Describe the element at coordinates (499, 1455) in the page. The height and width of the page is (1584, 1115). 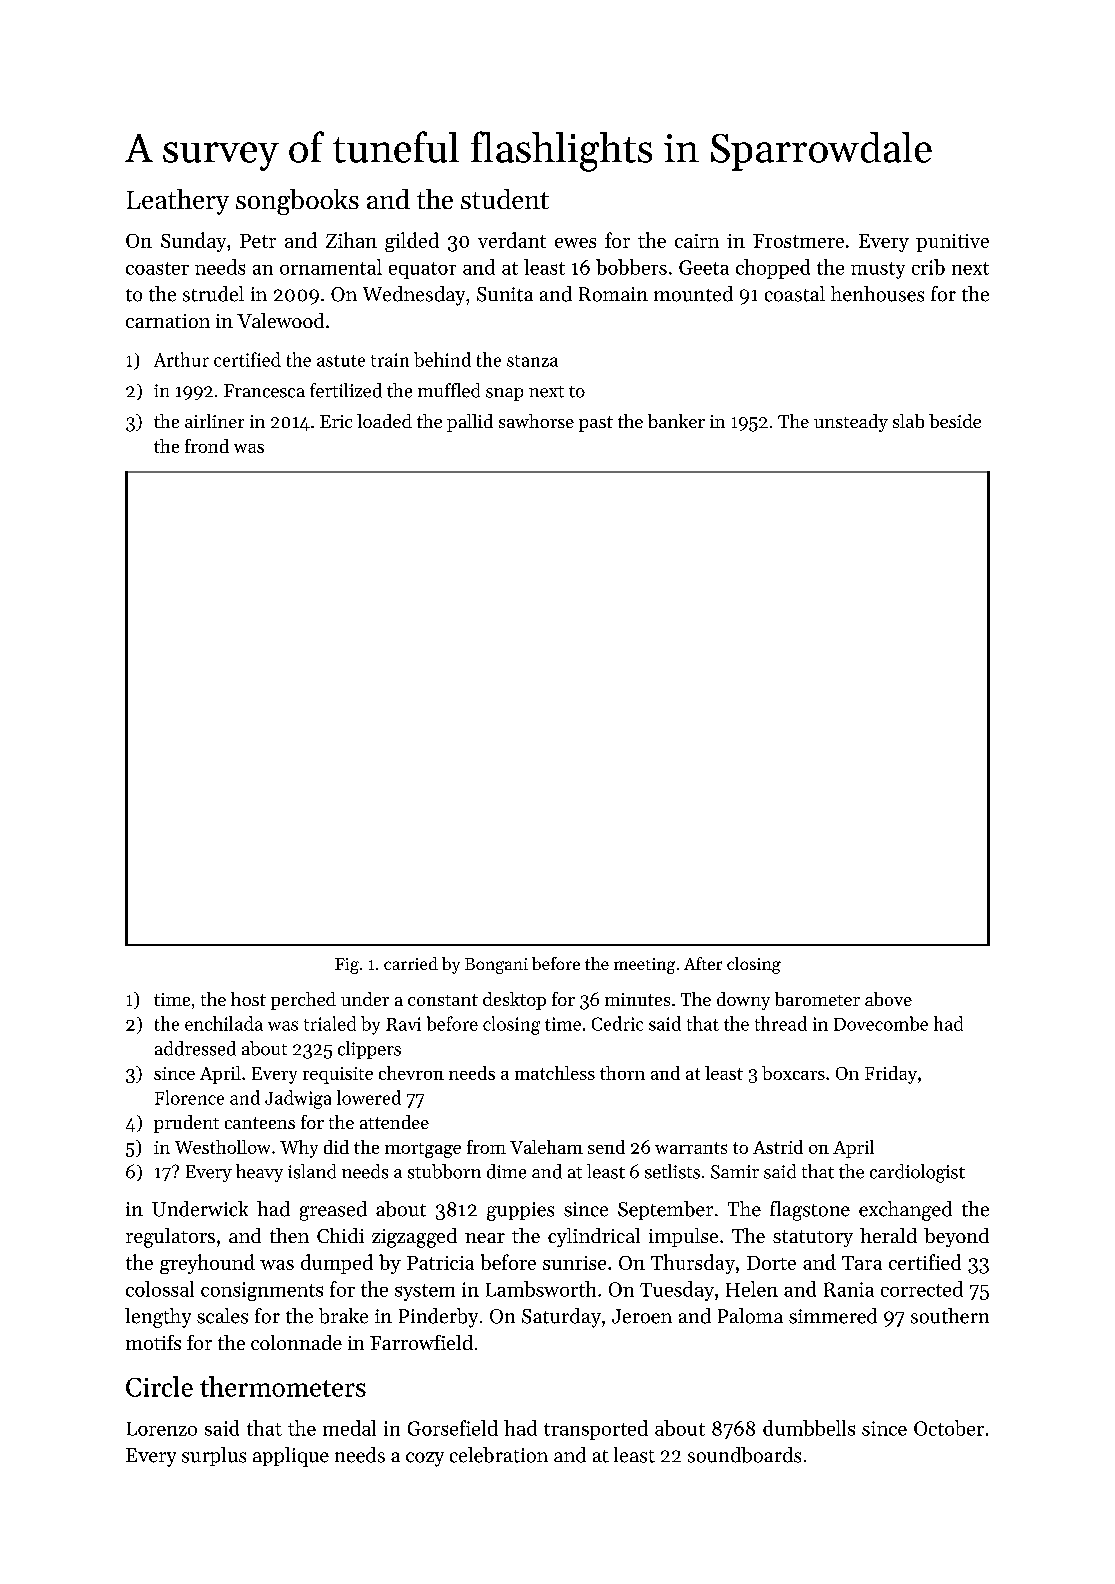
I see `celebration` at that location.
